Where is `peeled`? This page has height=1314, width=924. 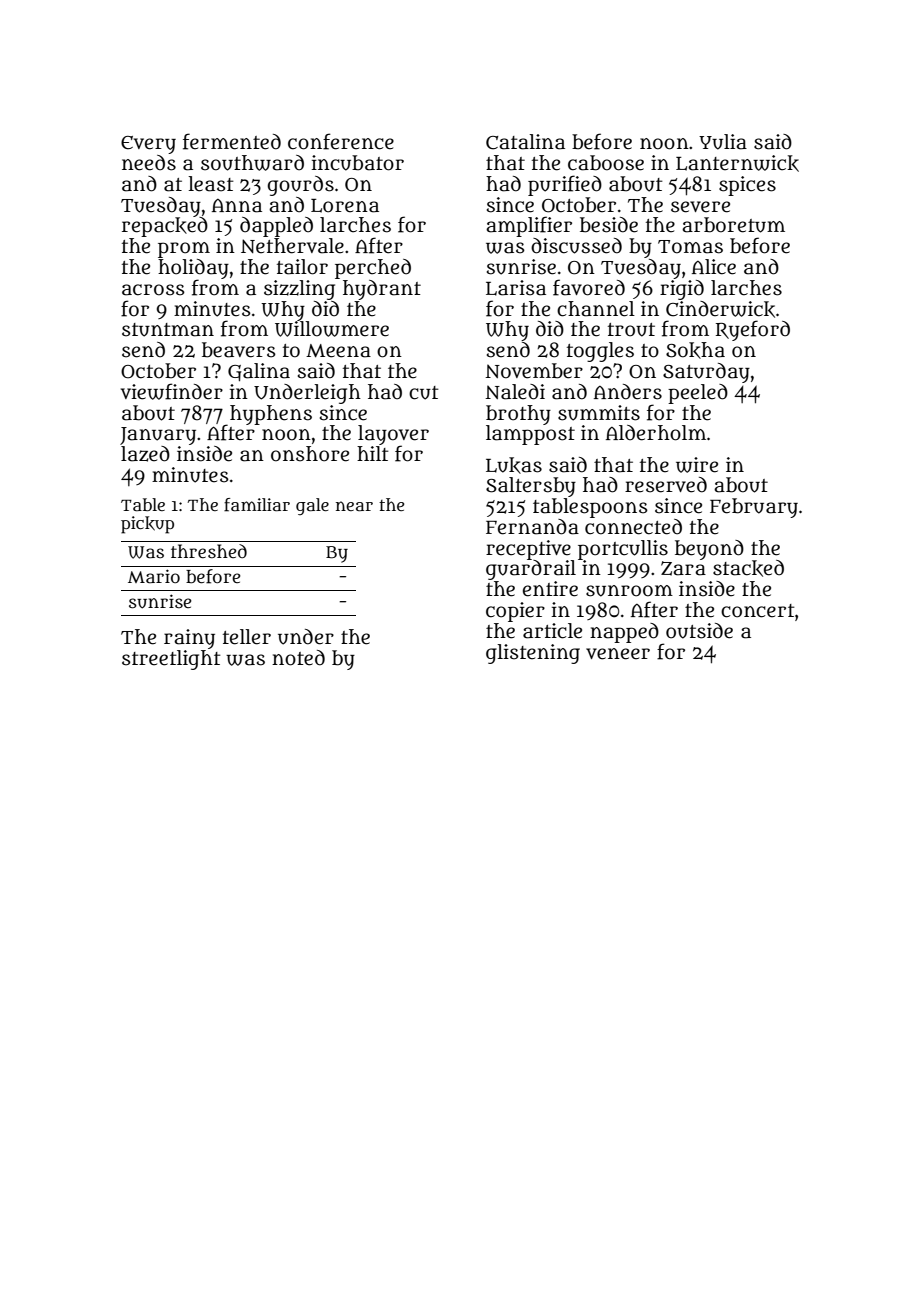
peeled is located at coordinates (698, 394).
